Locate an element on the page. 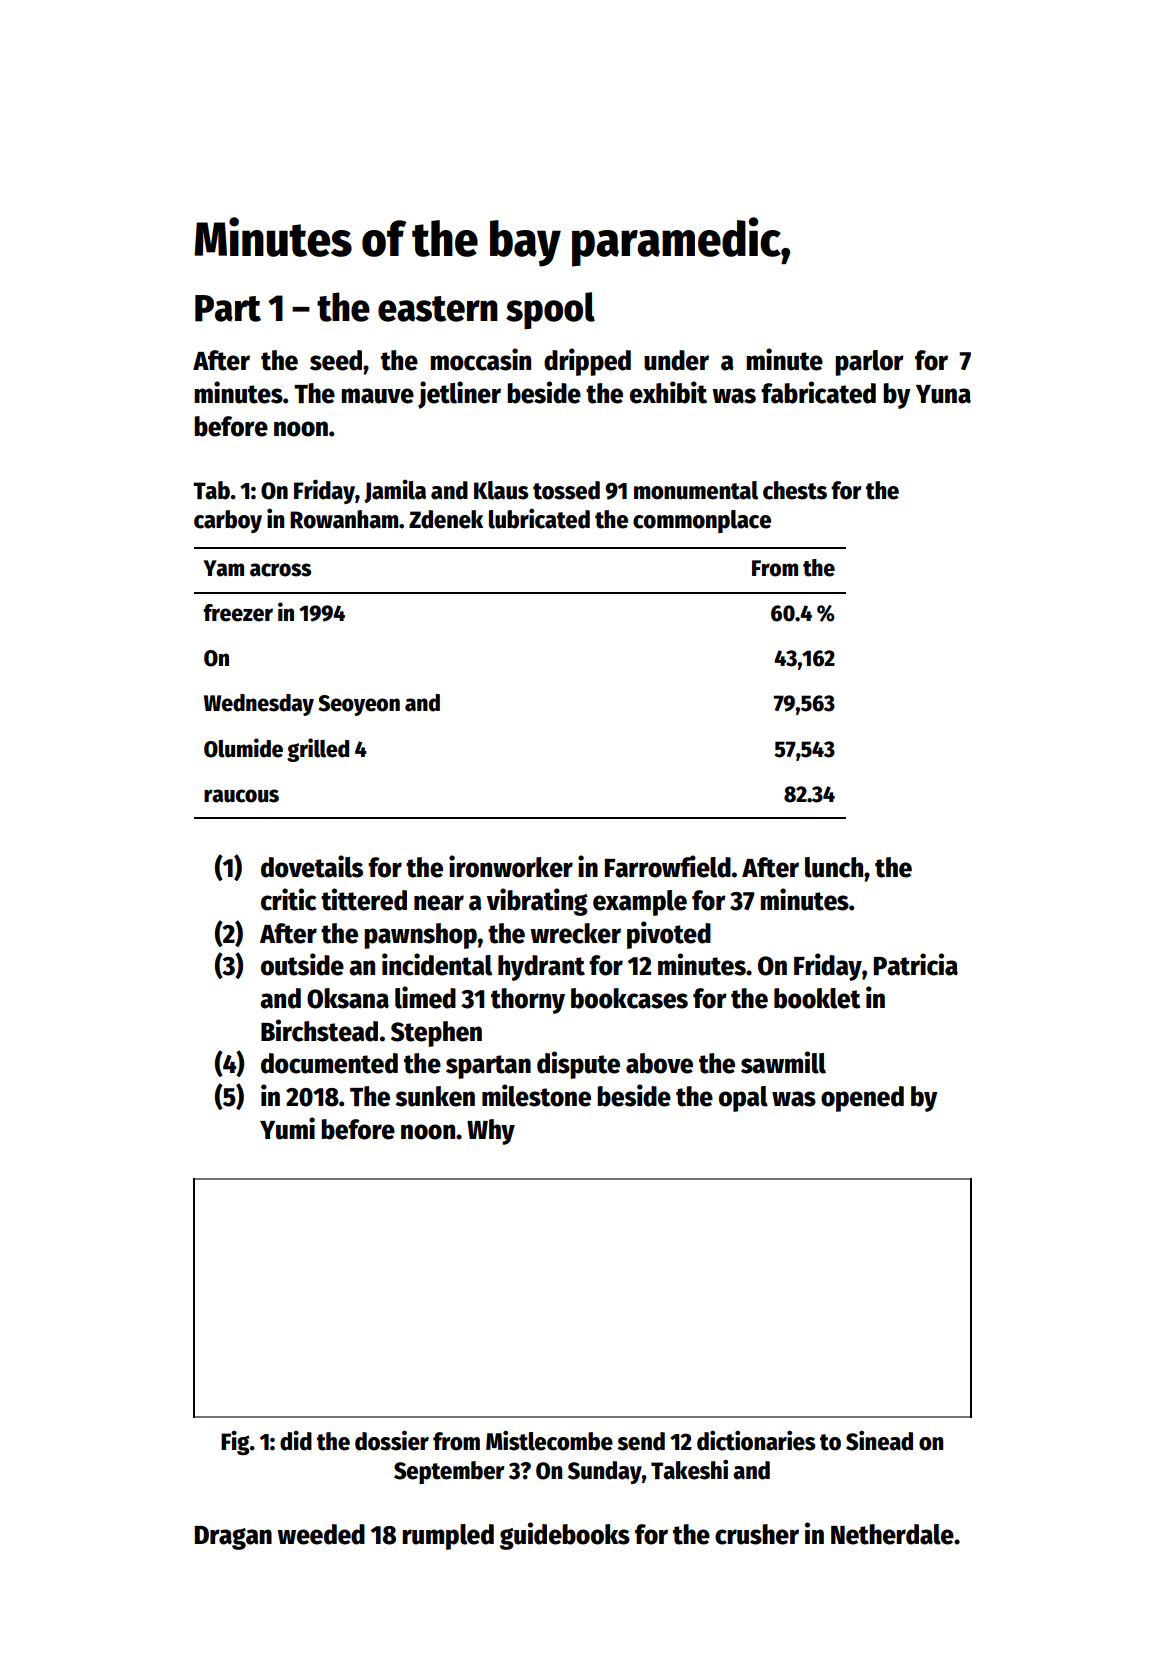  tossed is located at coordinates (566, 490).
